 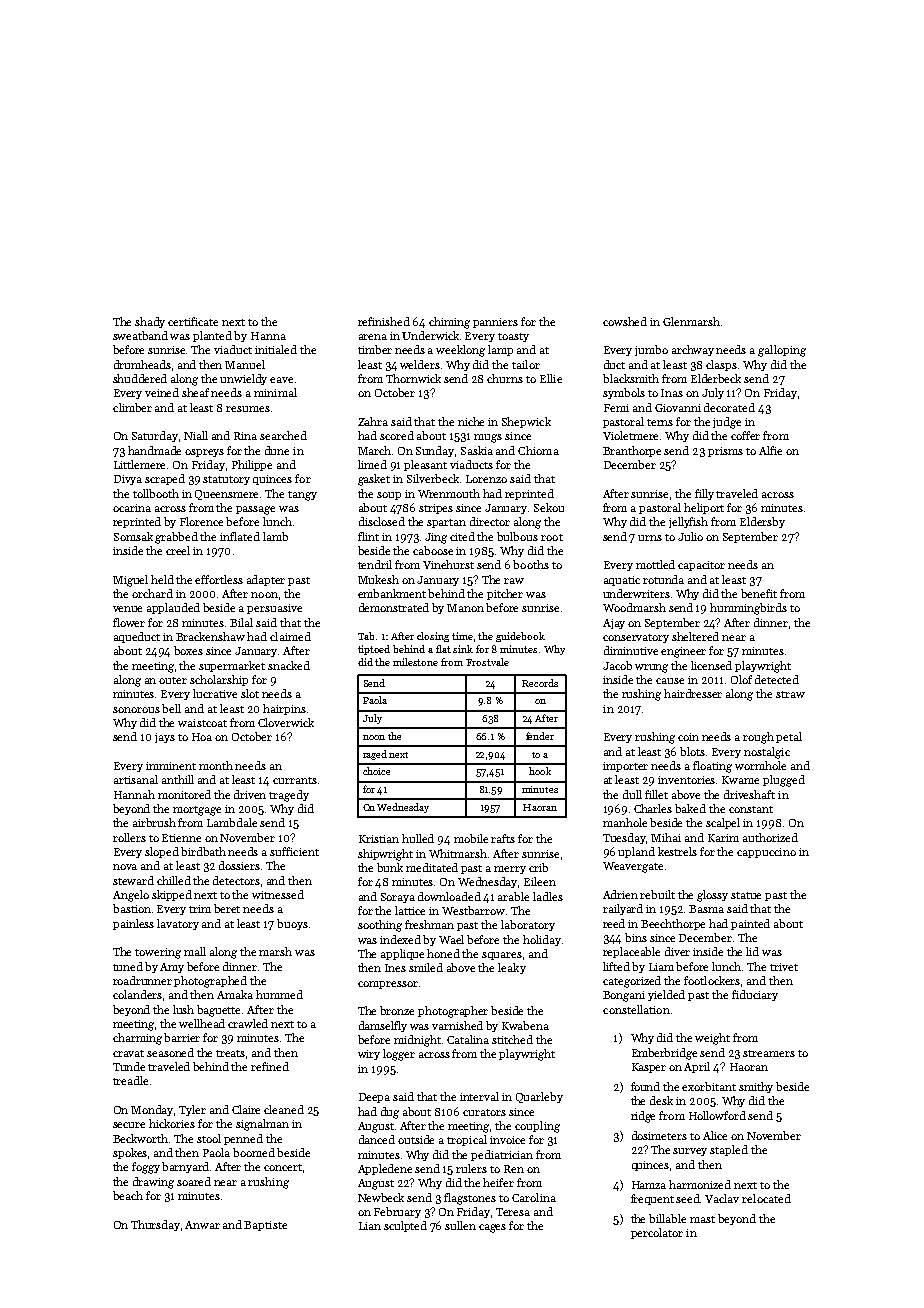 I want to click on month, so click(x=216, y=765).
